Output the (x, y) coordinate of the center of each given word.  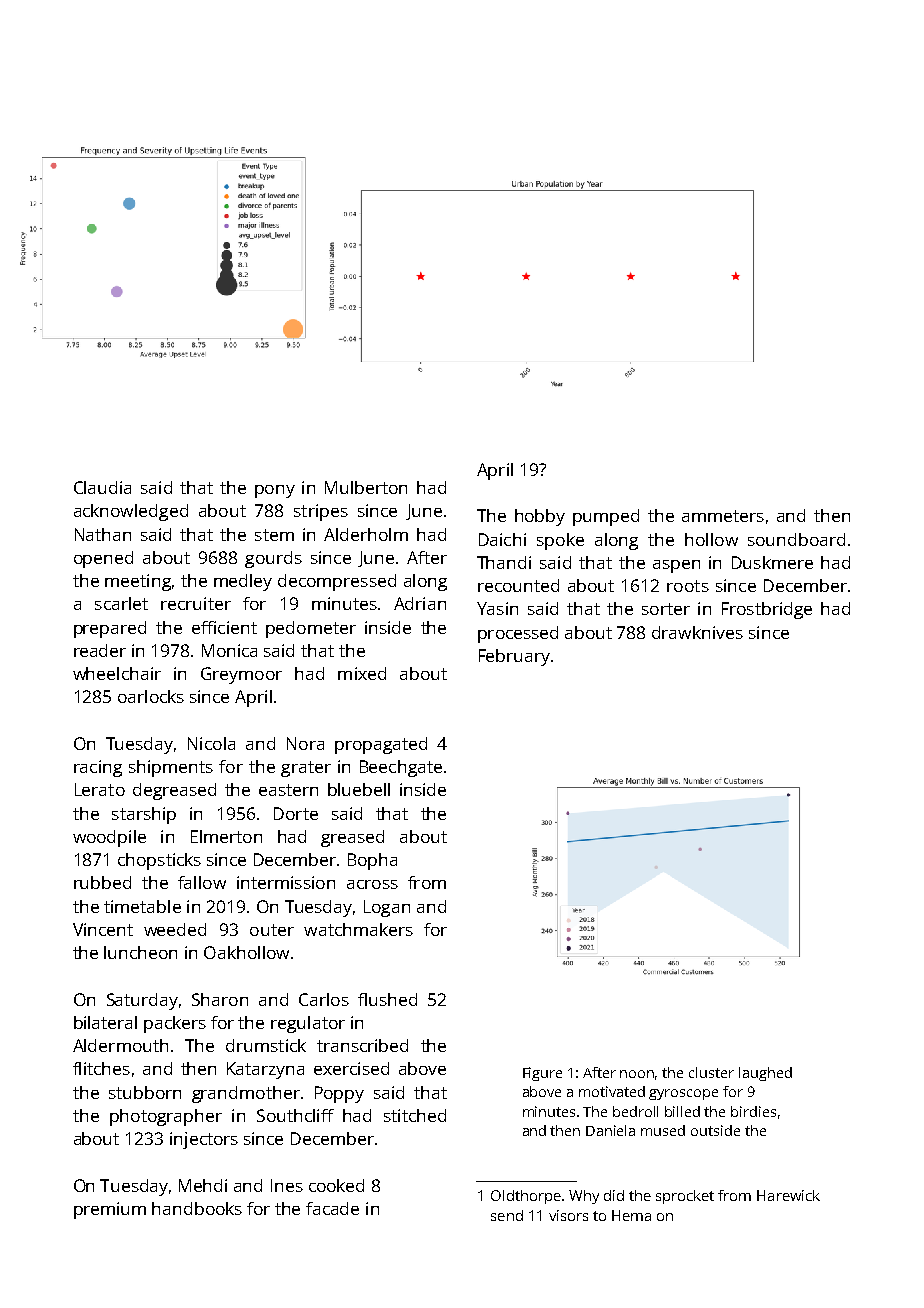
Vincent (103, 929)
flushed (387, 999)
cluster (711, 1072)
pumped (606, 517)
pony (275, 491)
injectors (204, 1140)
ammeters (723, 516)
